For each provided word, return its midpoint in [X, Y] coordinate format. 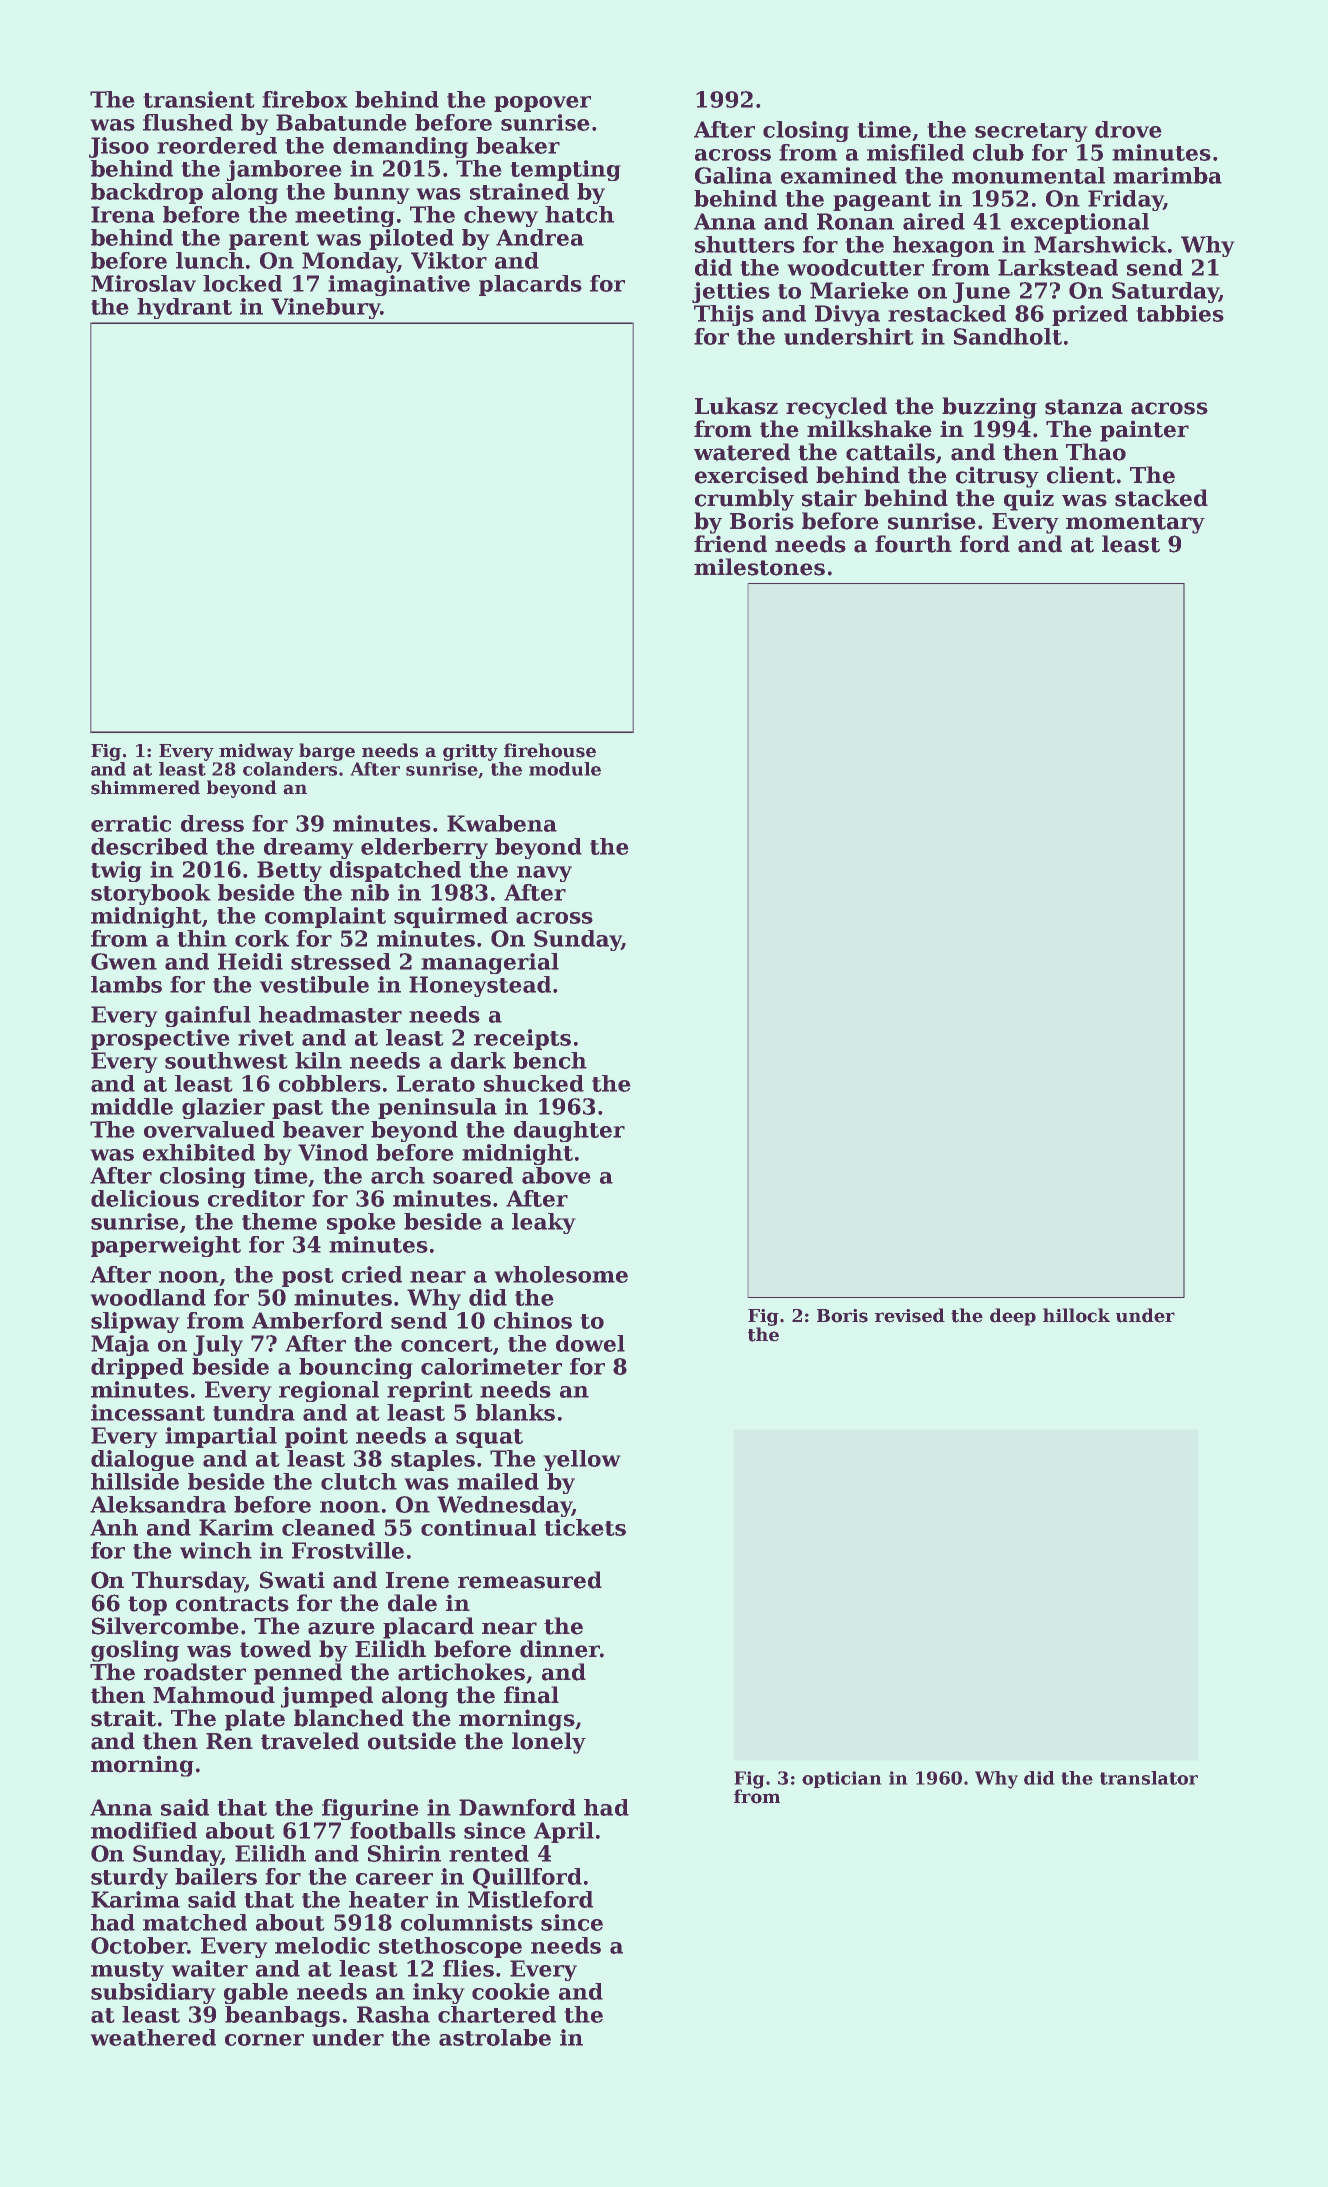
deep [1013, 1317]
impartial [221, 1437]
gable [256, 1993]
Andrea [540, 237]
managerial [490, 963]
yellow [582, 1460]
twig [116, 871]
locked [242, 283]
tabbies [1180, 313]
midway [256, 752]
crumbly [744, 500]
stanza [1084, 407]
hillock [1076, 1315]
